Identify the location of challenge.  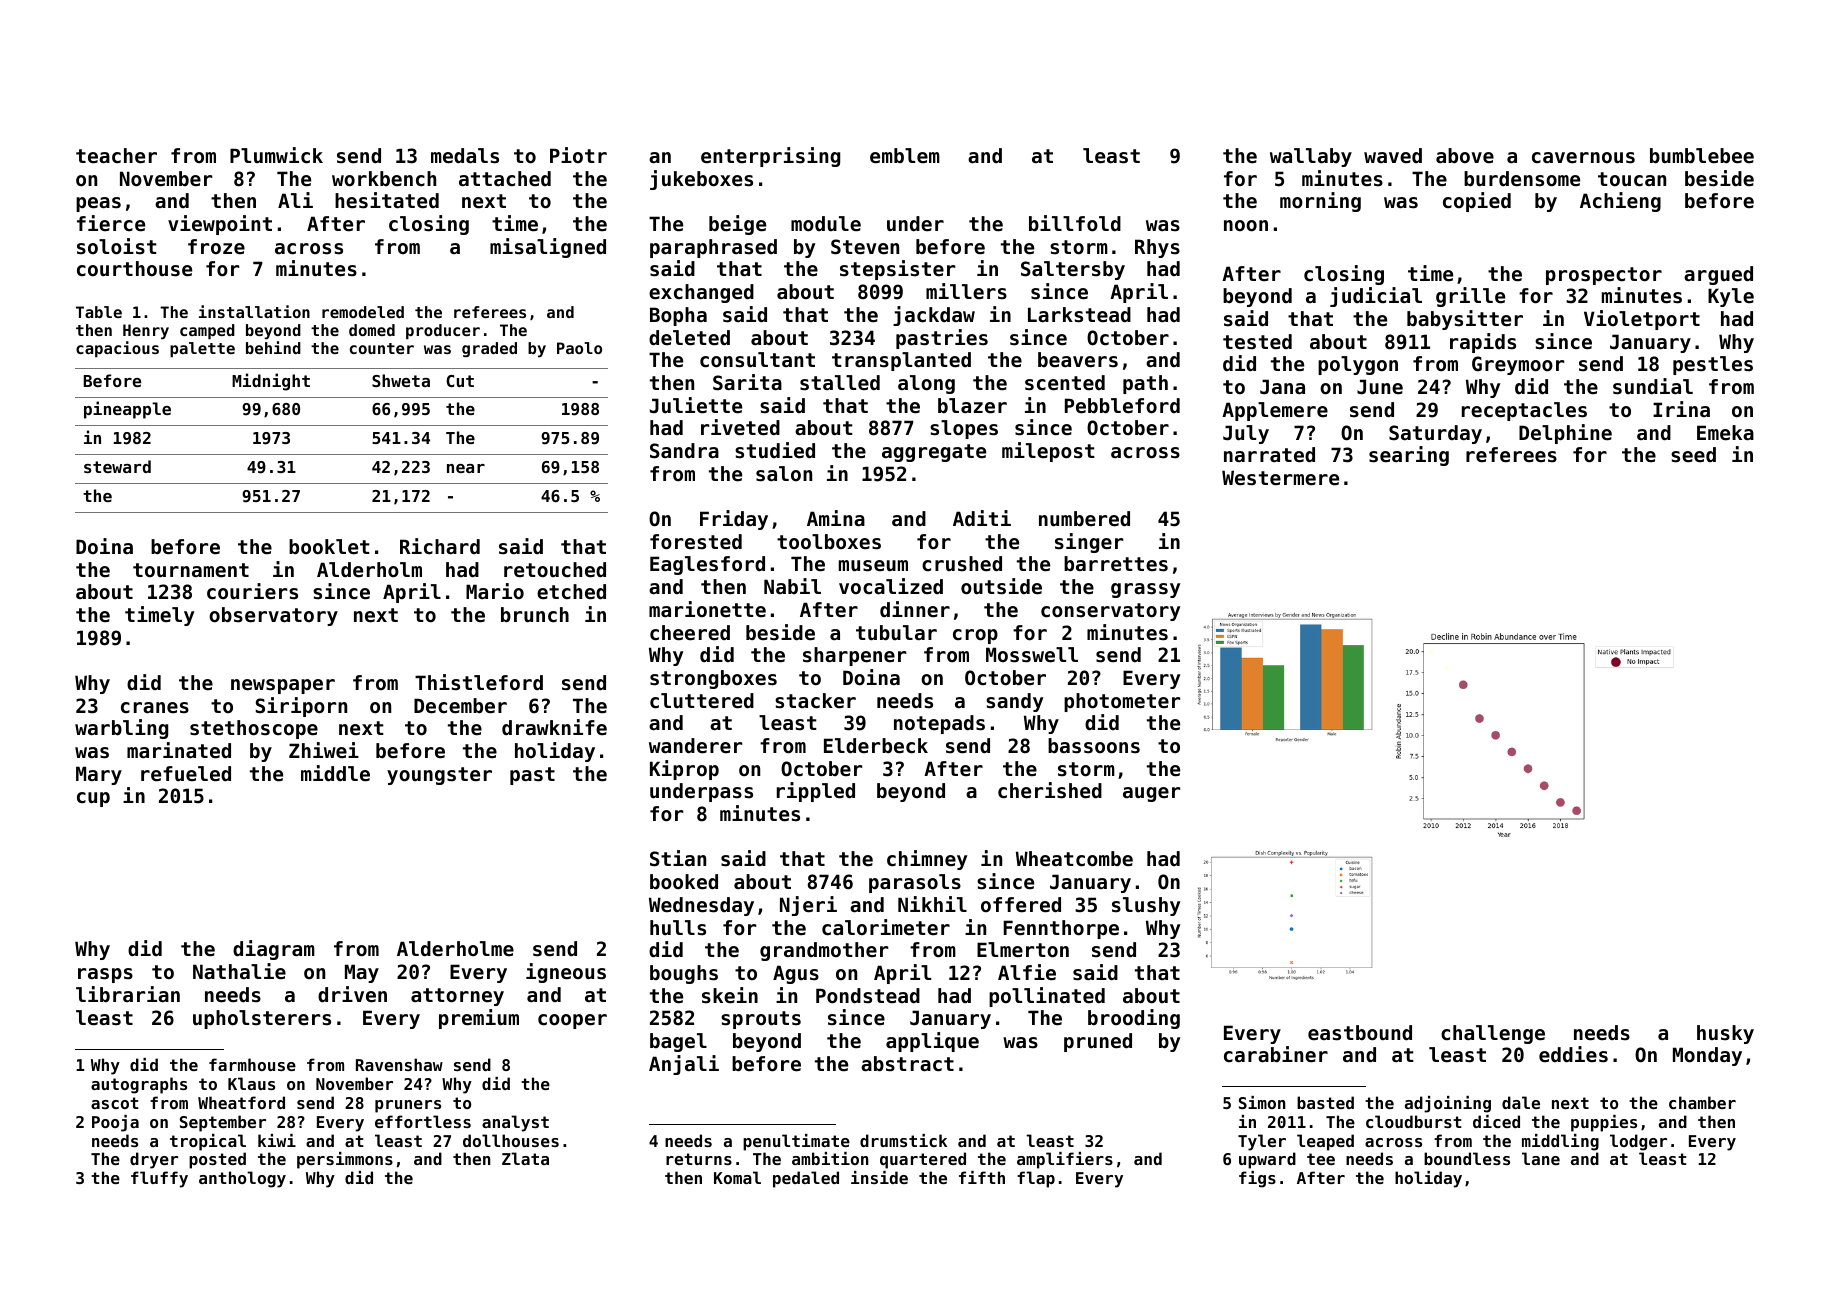
(1493, 1034).
